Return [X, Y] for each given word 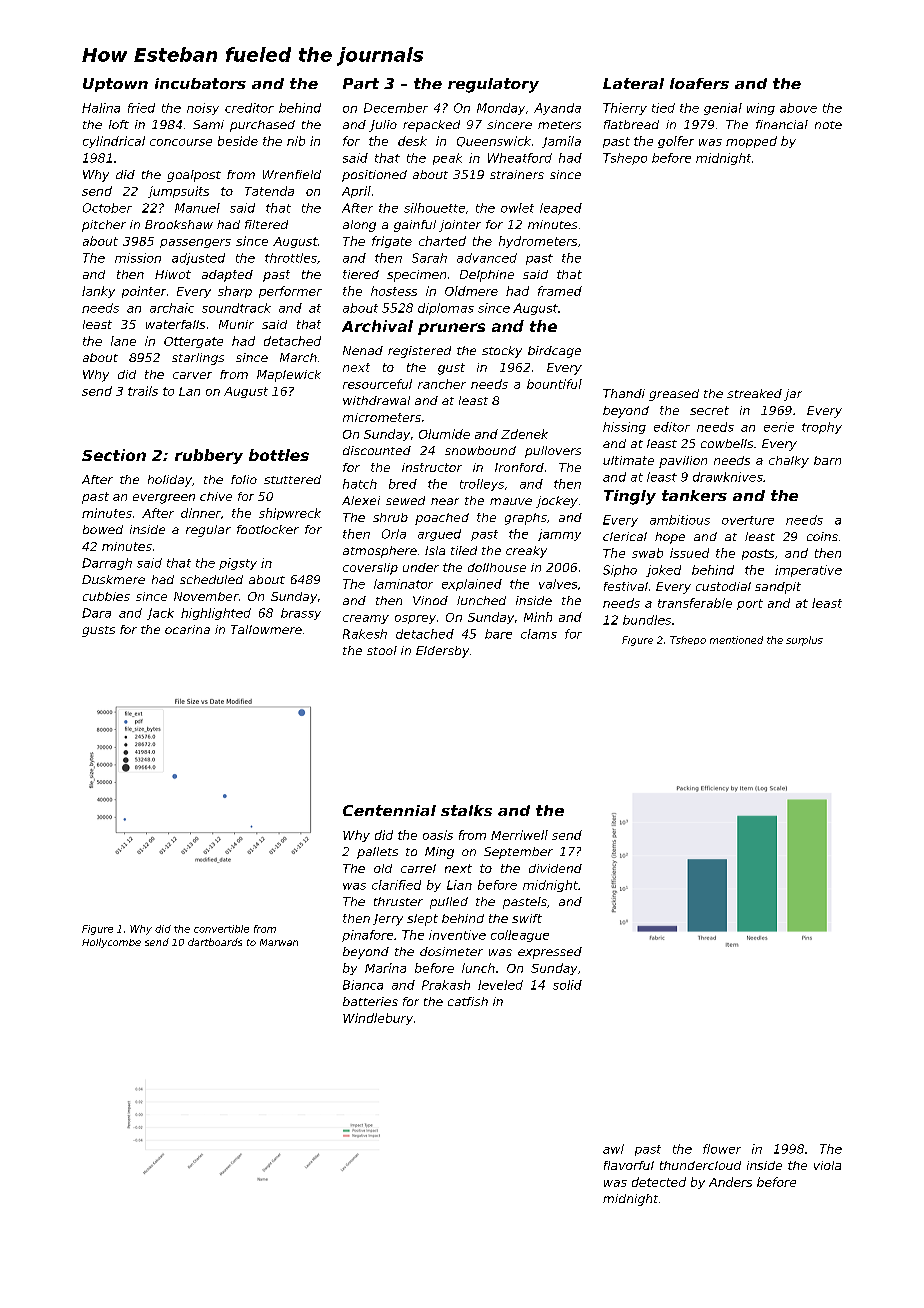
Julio [383, 126]
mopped [751, 142]
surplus [804, 641]
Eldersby [442, 652]
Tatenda [269, 191]
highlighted [216, 614]
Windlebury [378, 1019]
